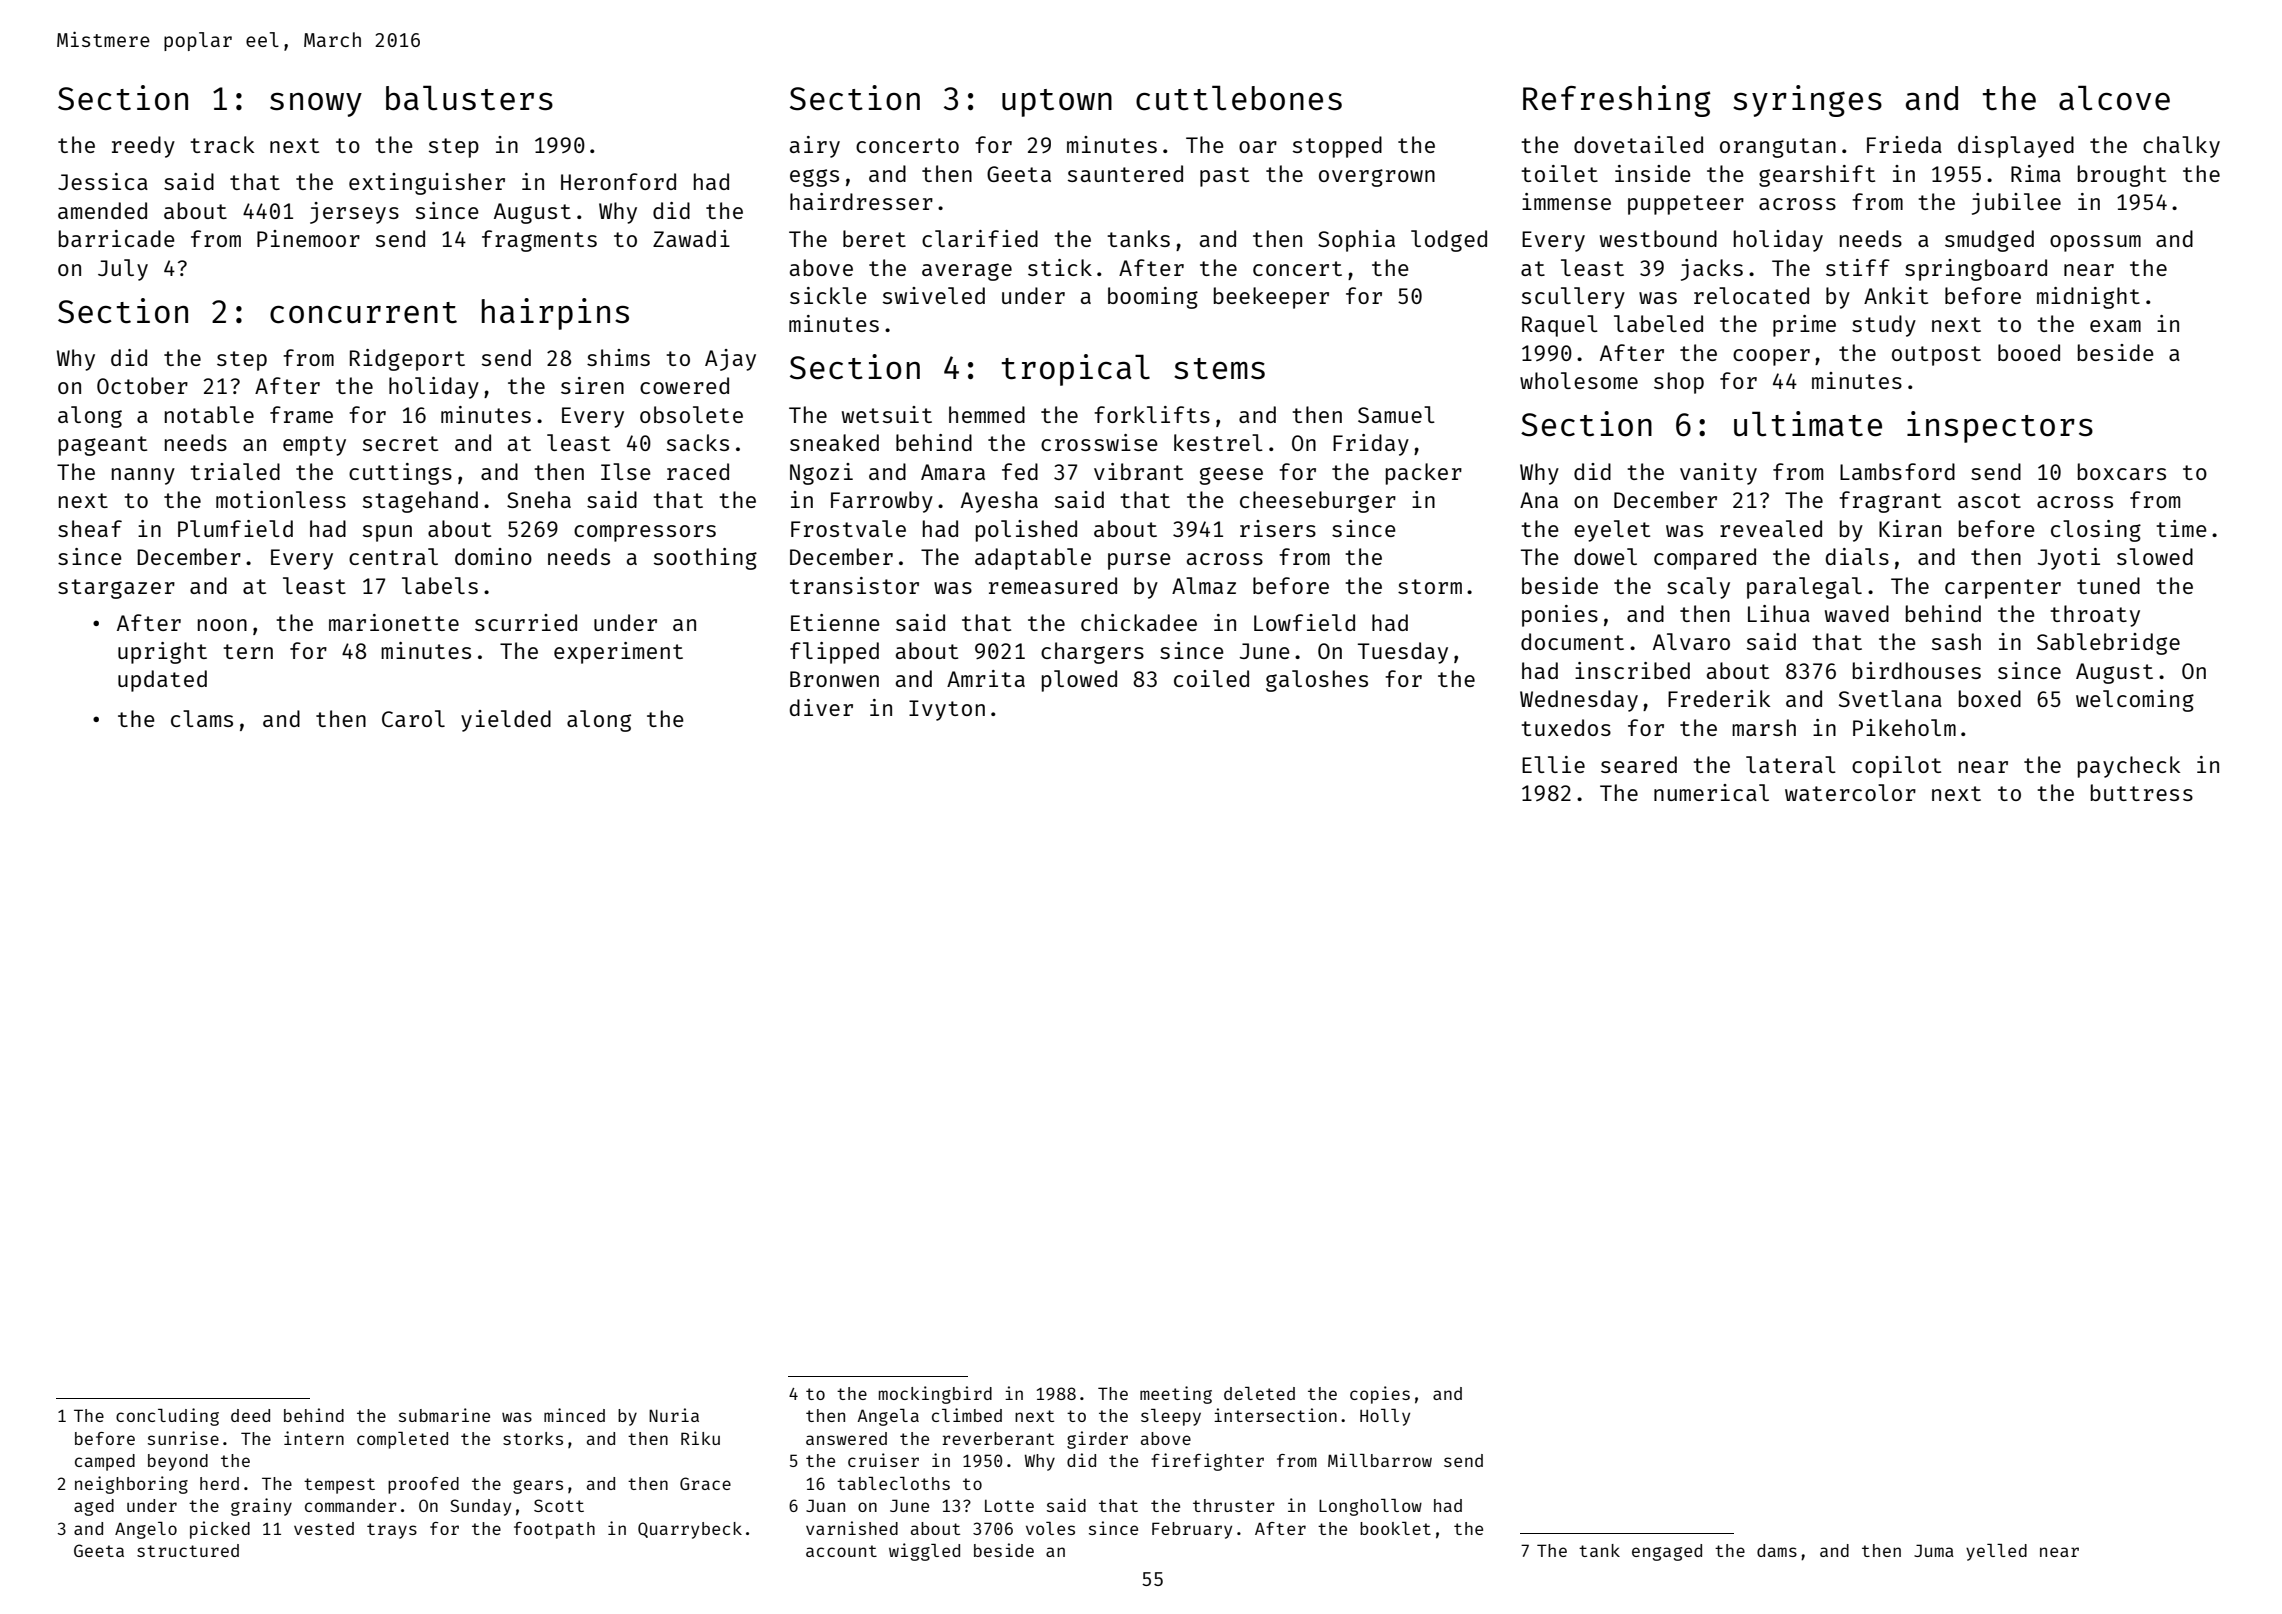 Image resolution: width=2282 pixels, height=1614 pixels. I want to click on birdhouses, so click(1917, 670).
